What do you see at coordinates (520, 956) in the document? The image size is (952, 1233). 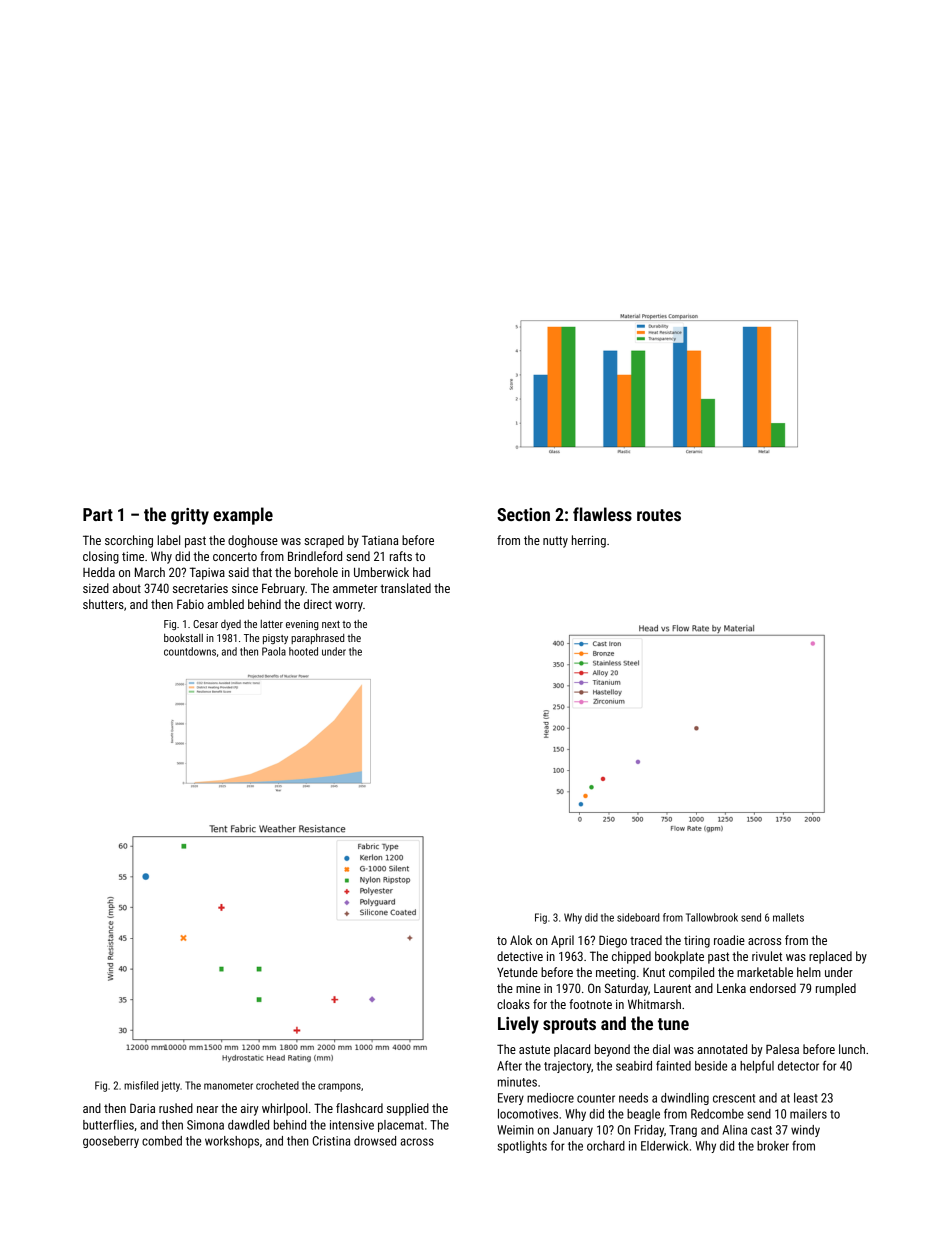 I see `detective` at bounding box center [520, 956].
